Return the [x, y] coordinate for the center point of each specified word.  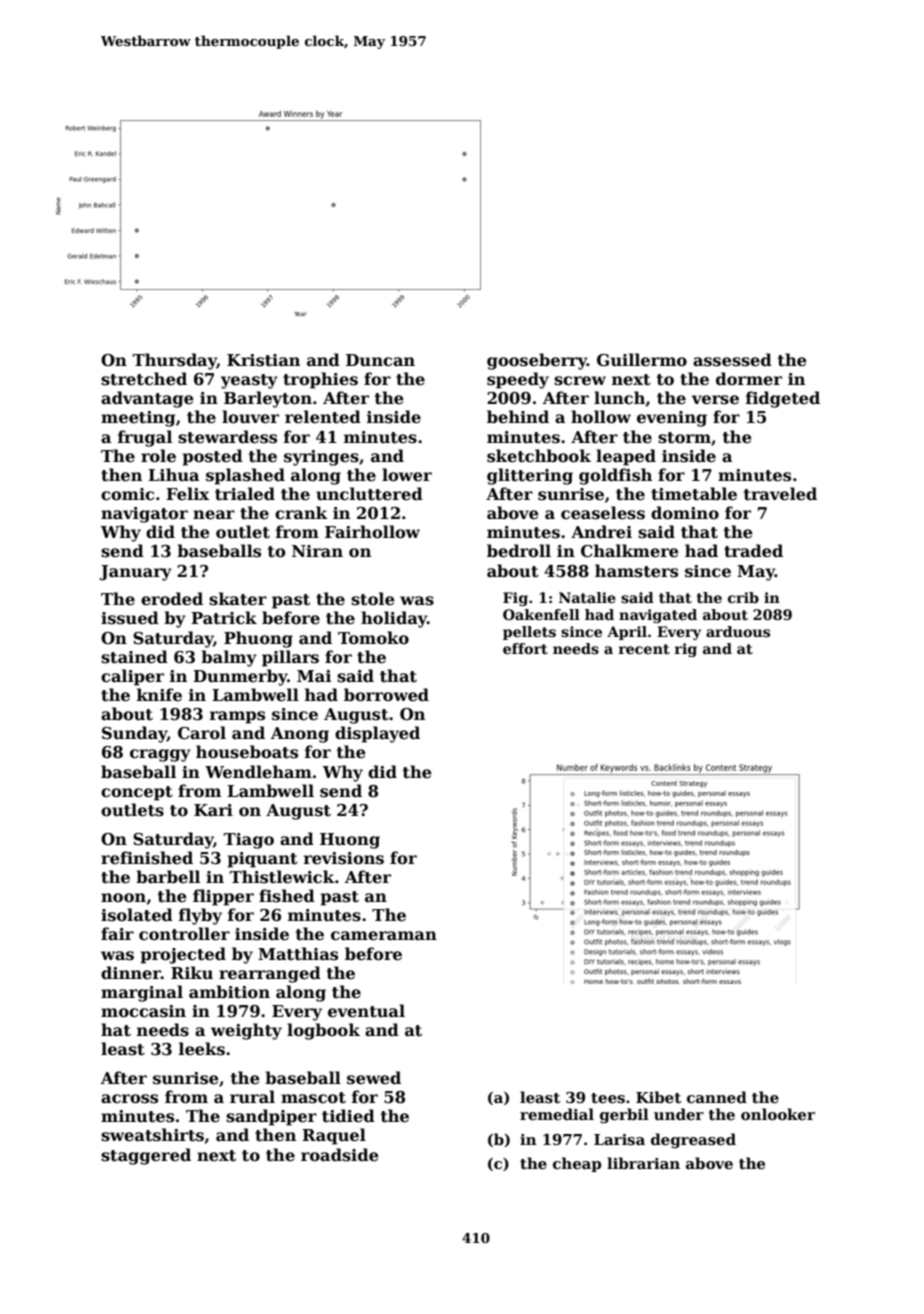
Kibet [658, 1097]
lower [407, 475]
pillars [290, 658]
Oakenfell [541, 614]
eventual [366, 1011]
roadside [340, 1155]
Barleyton [268, 399]
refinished [147, 858]
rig [686, 650]
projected [183, 955]
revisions [344, 858]
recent [644, 649]
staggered [146, 1156]
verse [715, 400]
